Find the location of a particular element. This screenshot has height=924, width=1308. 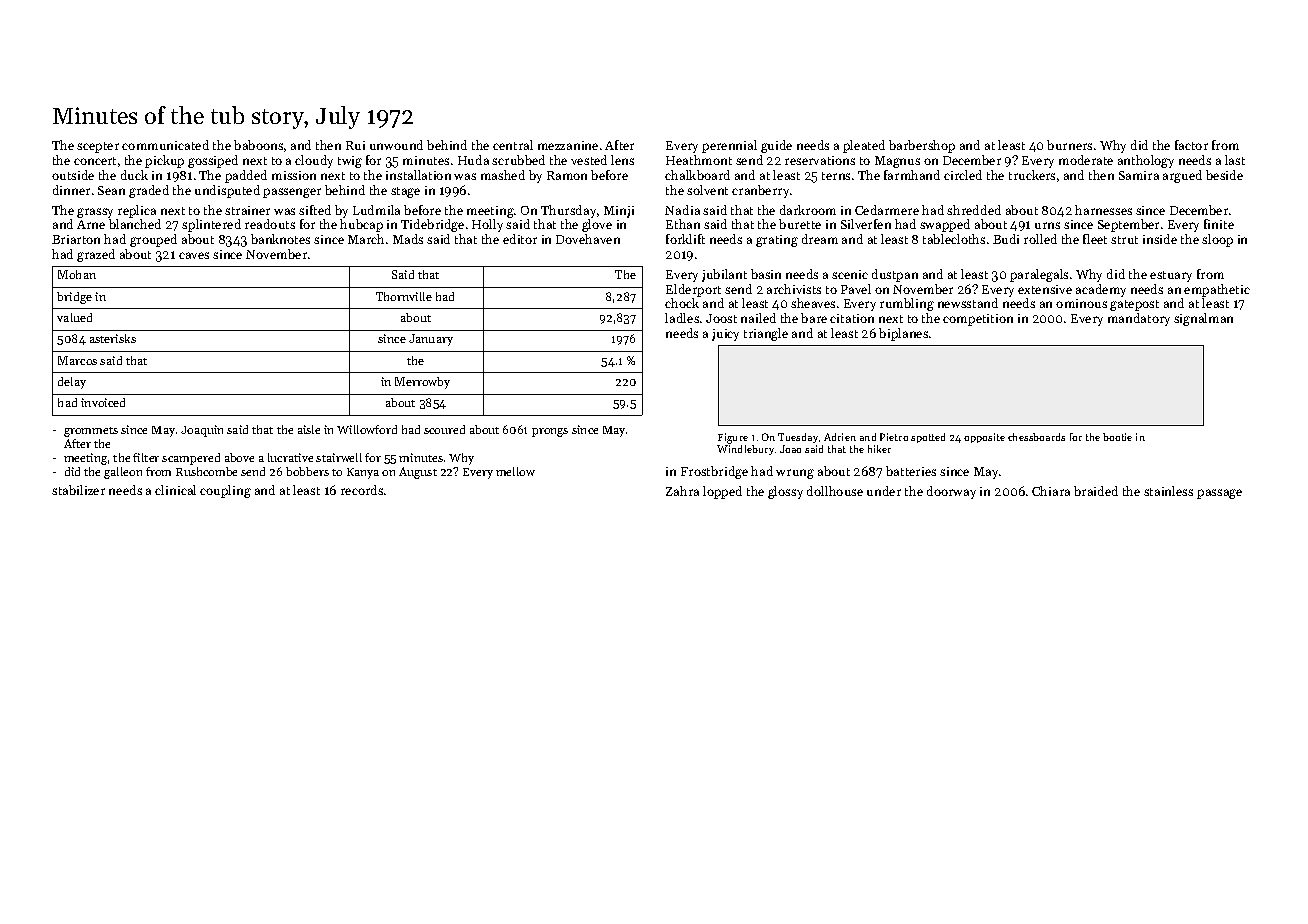

bootie is located at coordinates (1117, 437).
